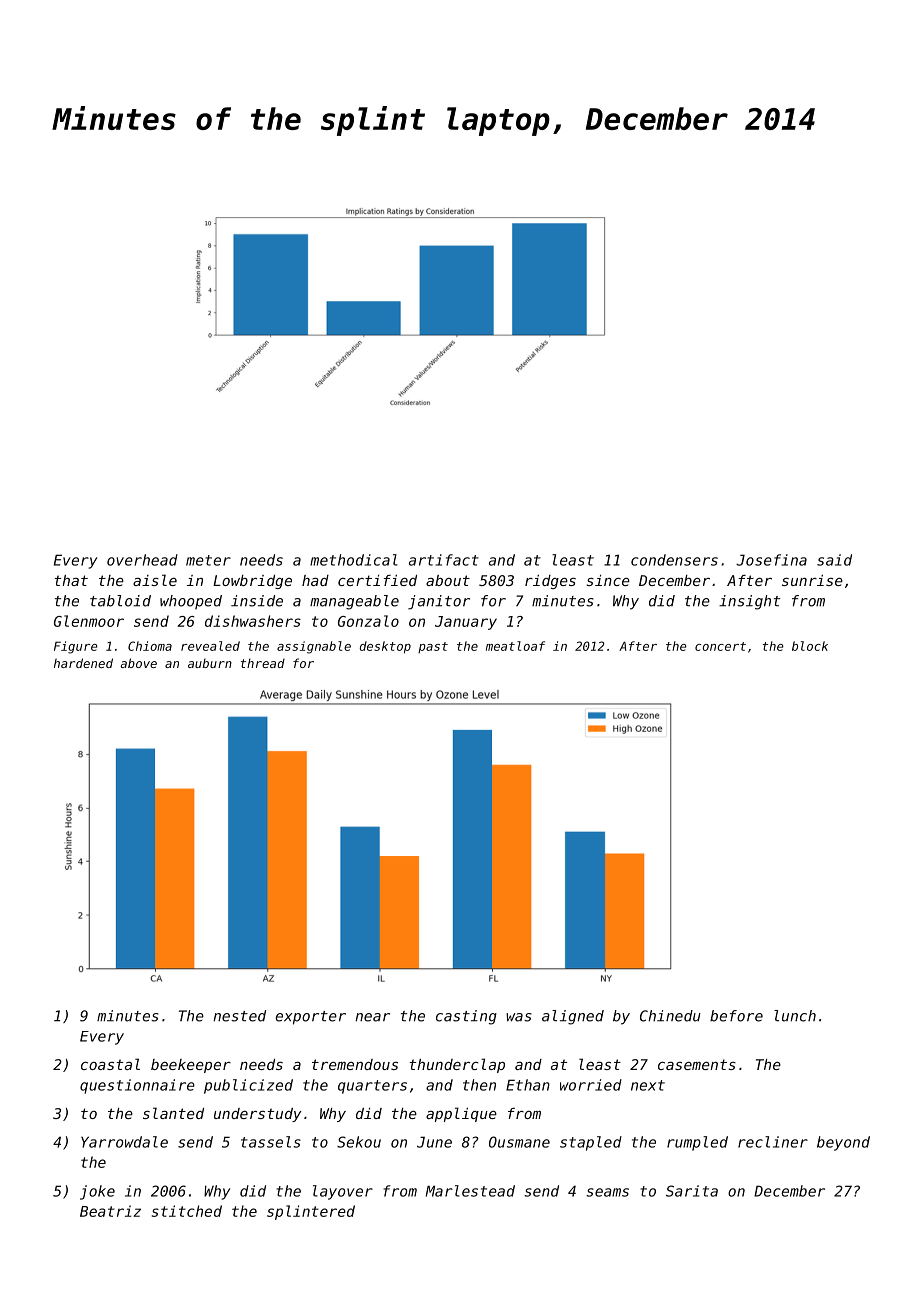 This image has height=1308, width=924. What do you see at coordinates (771, 560) in the image?
I see `Josefina` at bounding box center [771, 560].
